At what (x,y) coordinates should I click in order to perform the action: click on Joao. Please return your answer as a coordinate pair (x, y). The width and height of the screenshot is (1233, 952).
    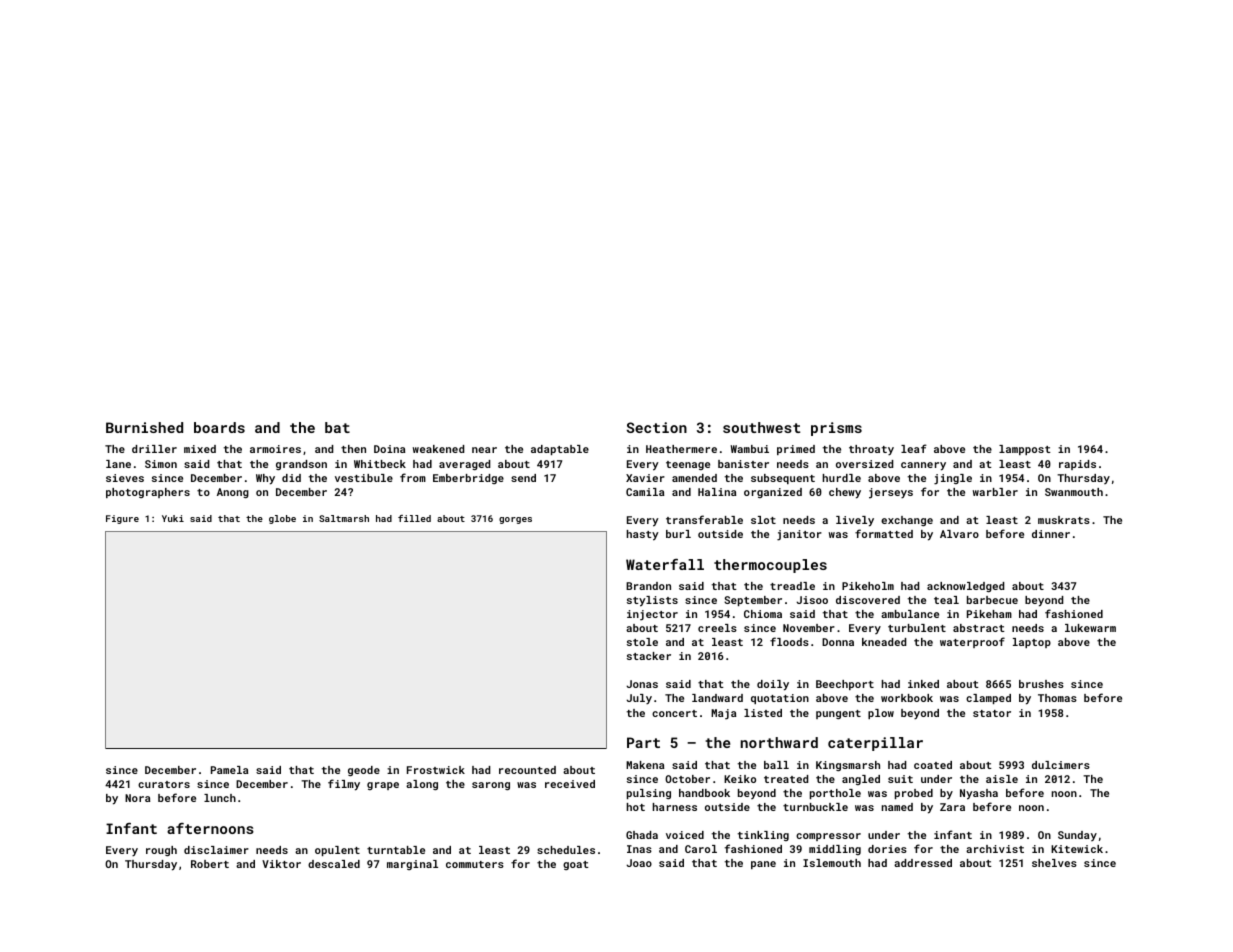
    Looking at the image, I should click on (639, 863).
